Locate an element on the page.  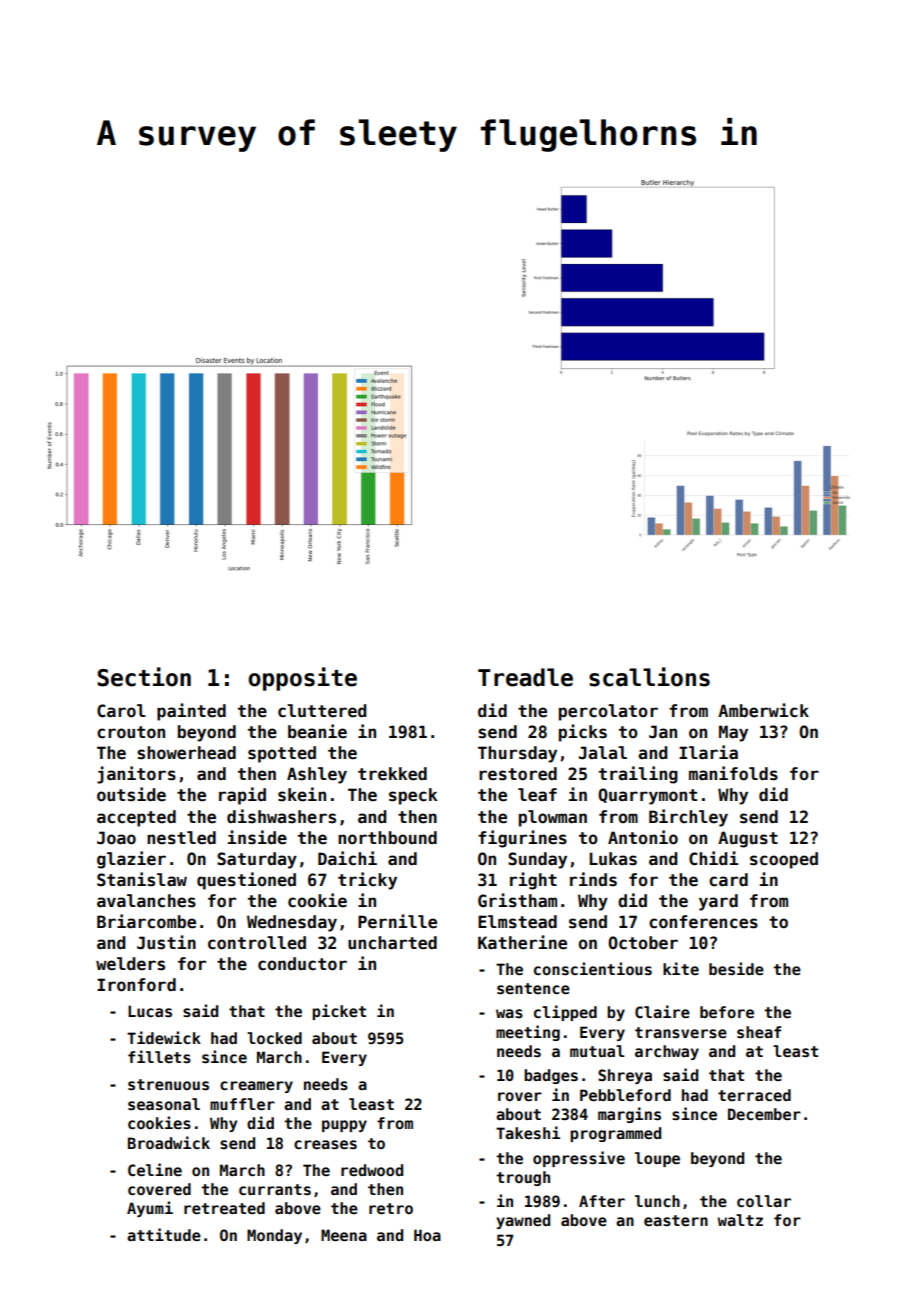
conferences is located at coordinates (703, 922).
